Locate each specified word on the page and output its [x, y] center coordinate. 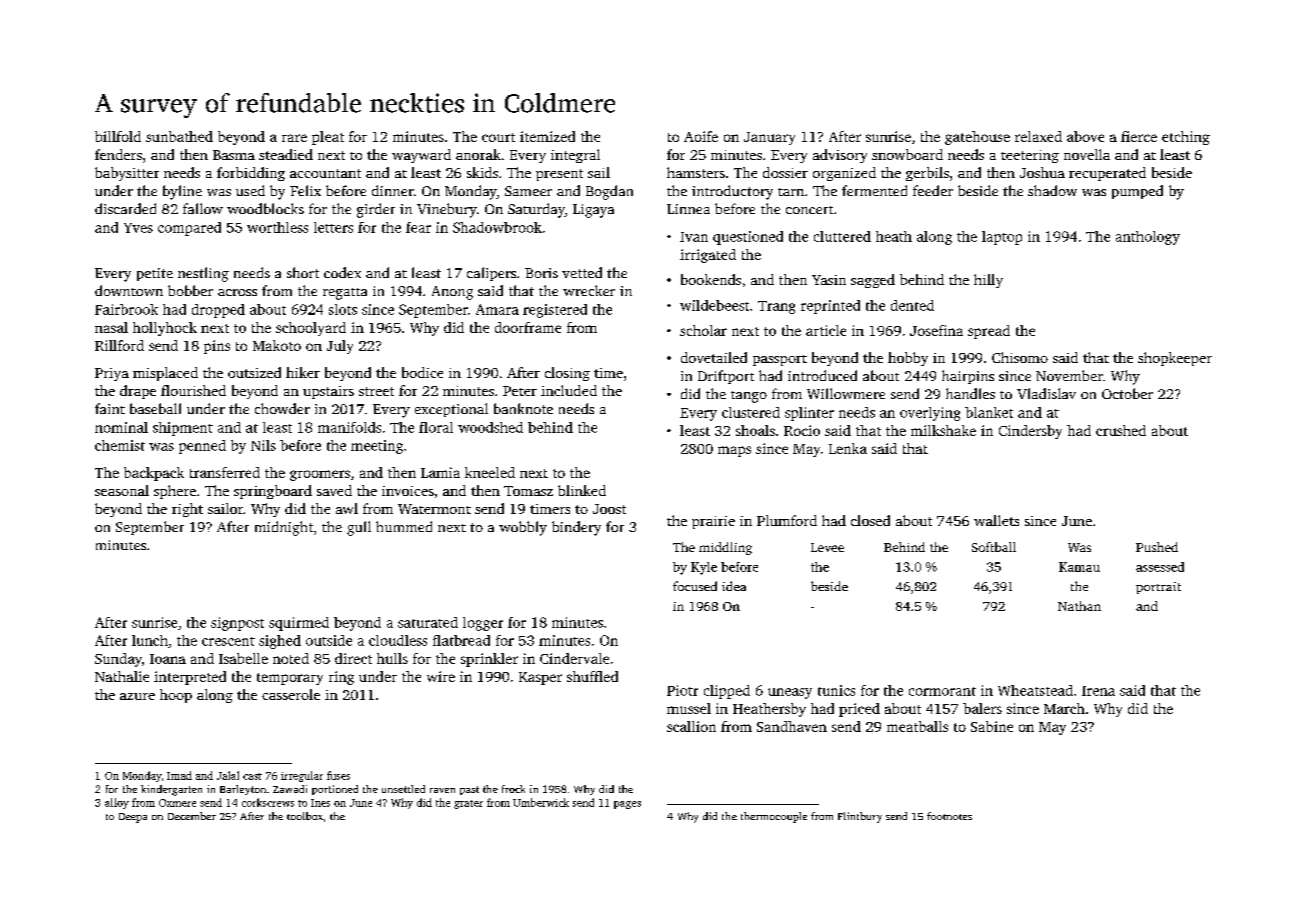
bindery [576, 528]
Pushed [1157, 547]
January [769, 138]
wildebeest [714, 305]
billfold [118, 136]
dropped [218, 311]
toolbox [305, 816]
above [1085, 136]
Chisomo [1020, 357]
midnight [284, 528]
